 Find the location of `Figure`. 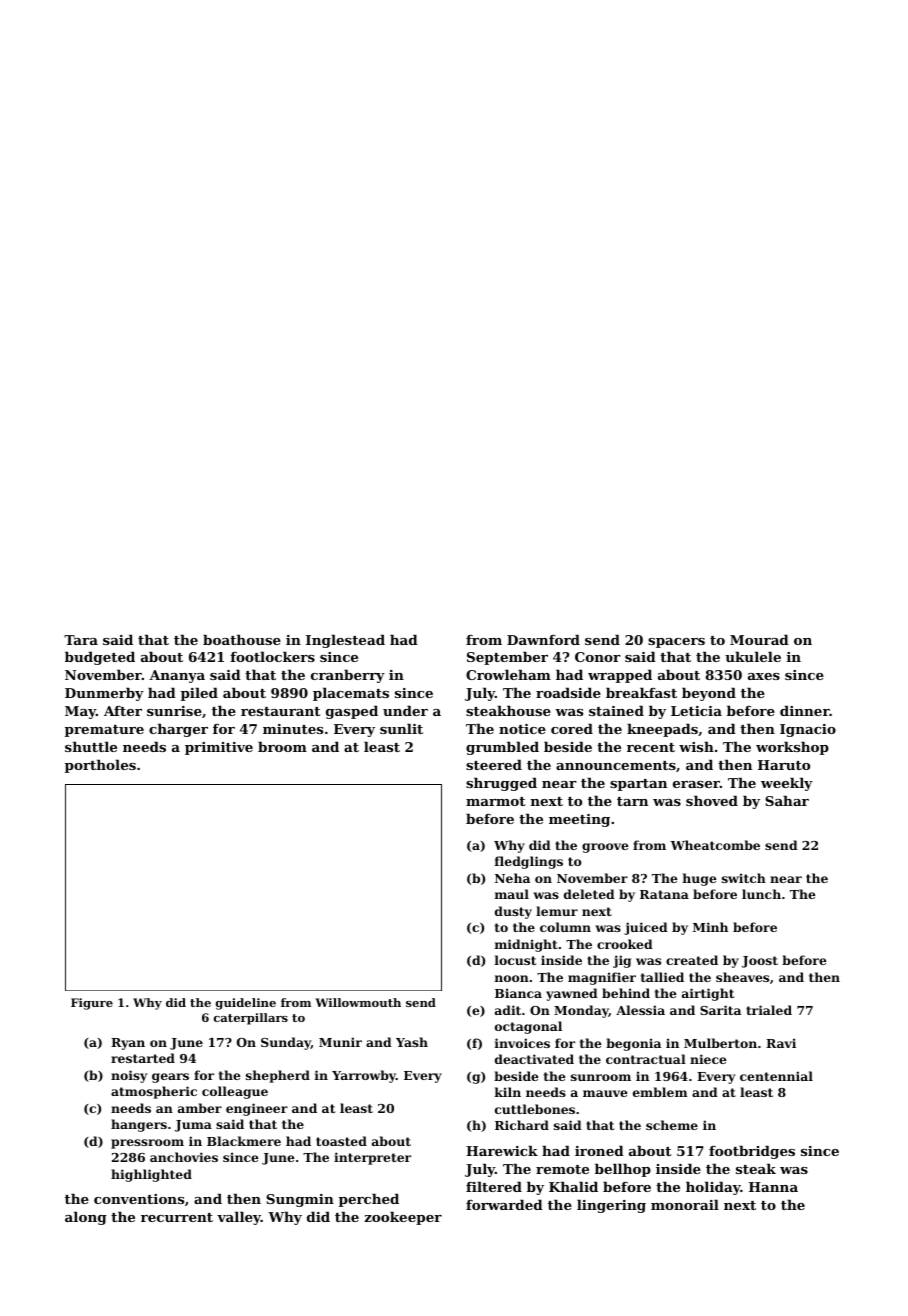

Figure is located at coordinates (92, 1004).
